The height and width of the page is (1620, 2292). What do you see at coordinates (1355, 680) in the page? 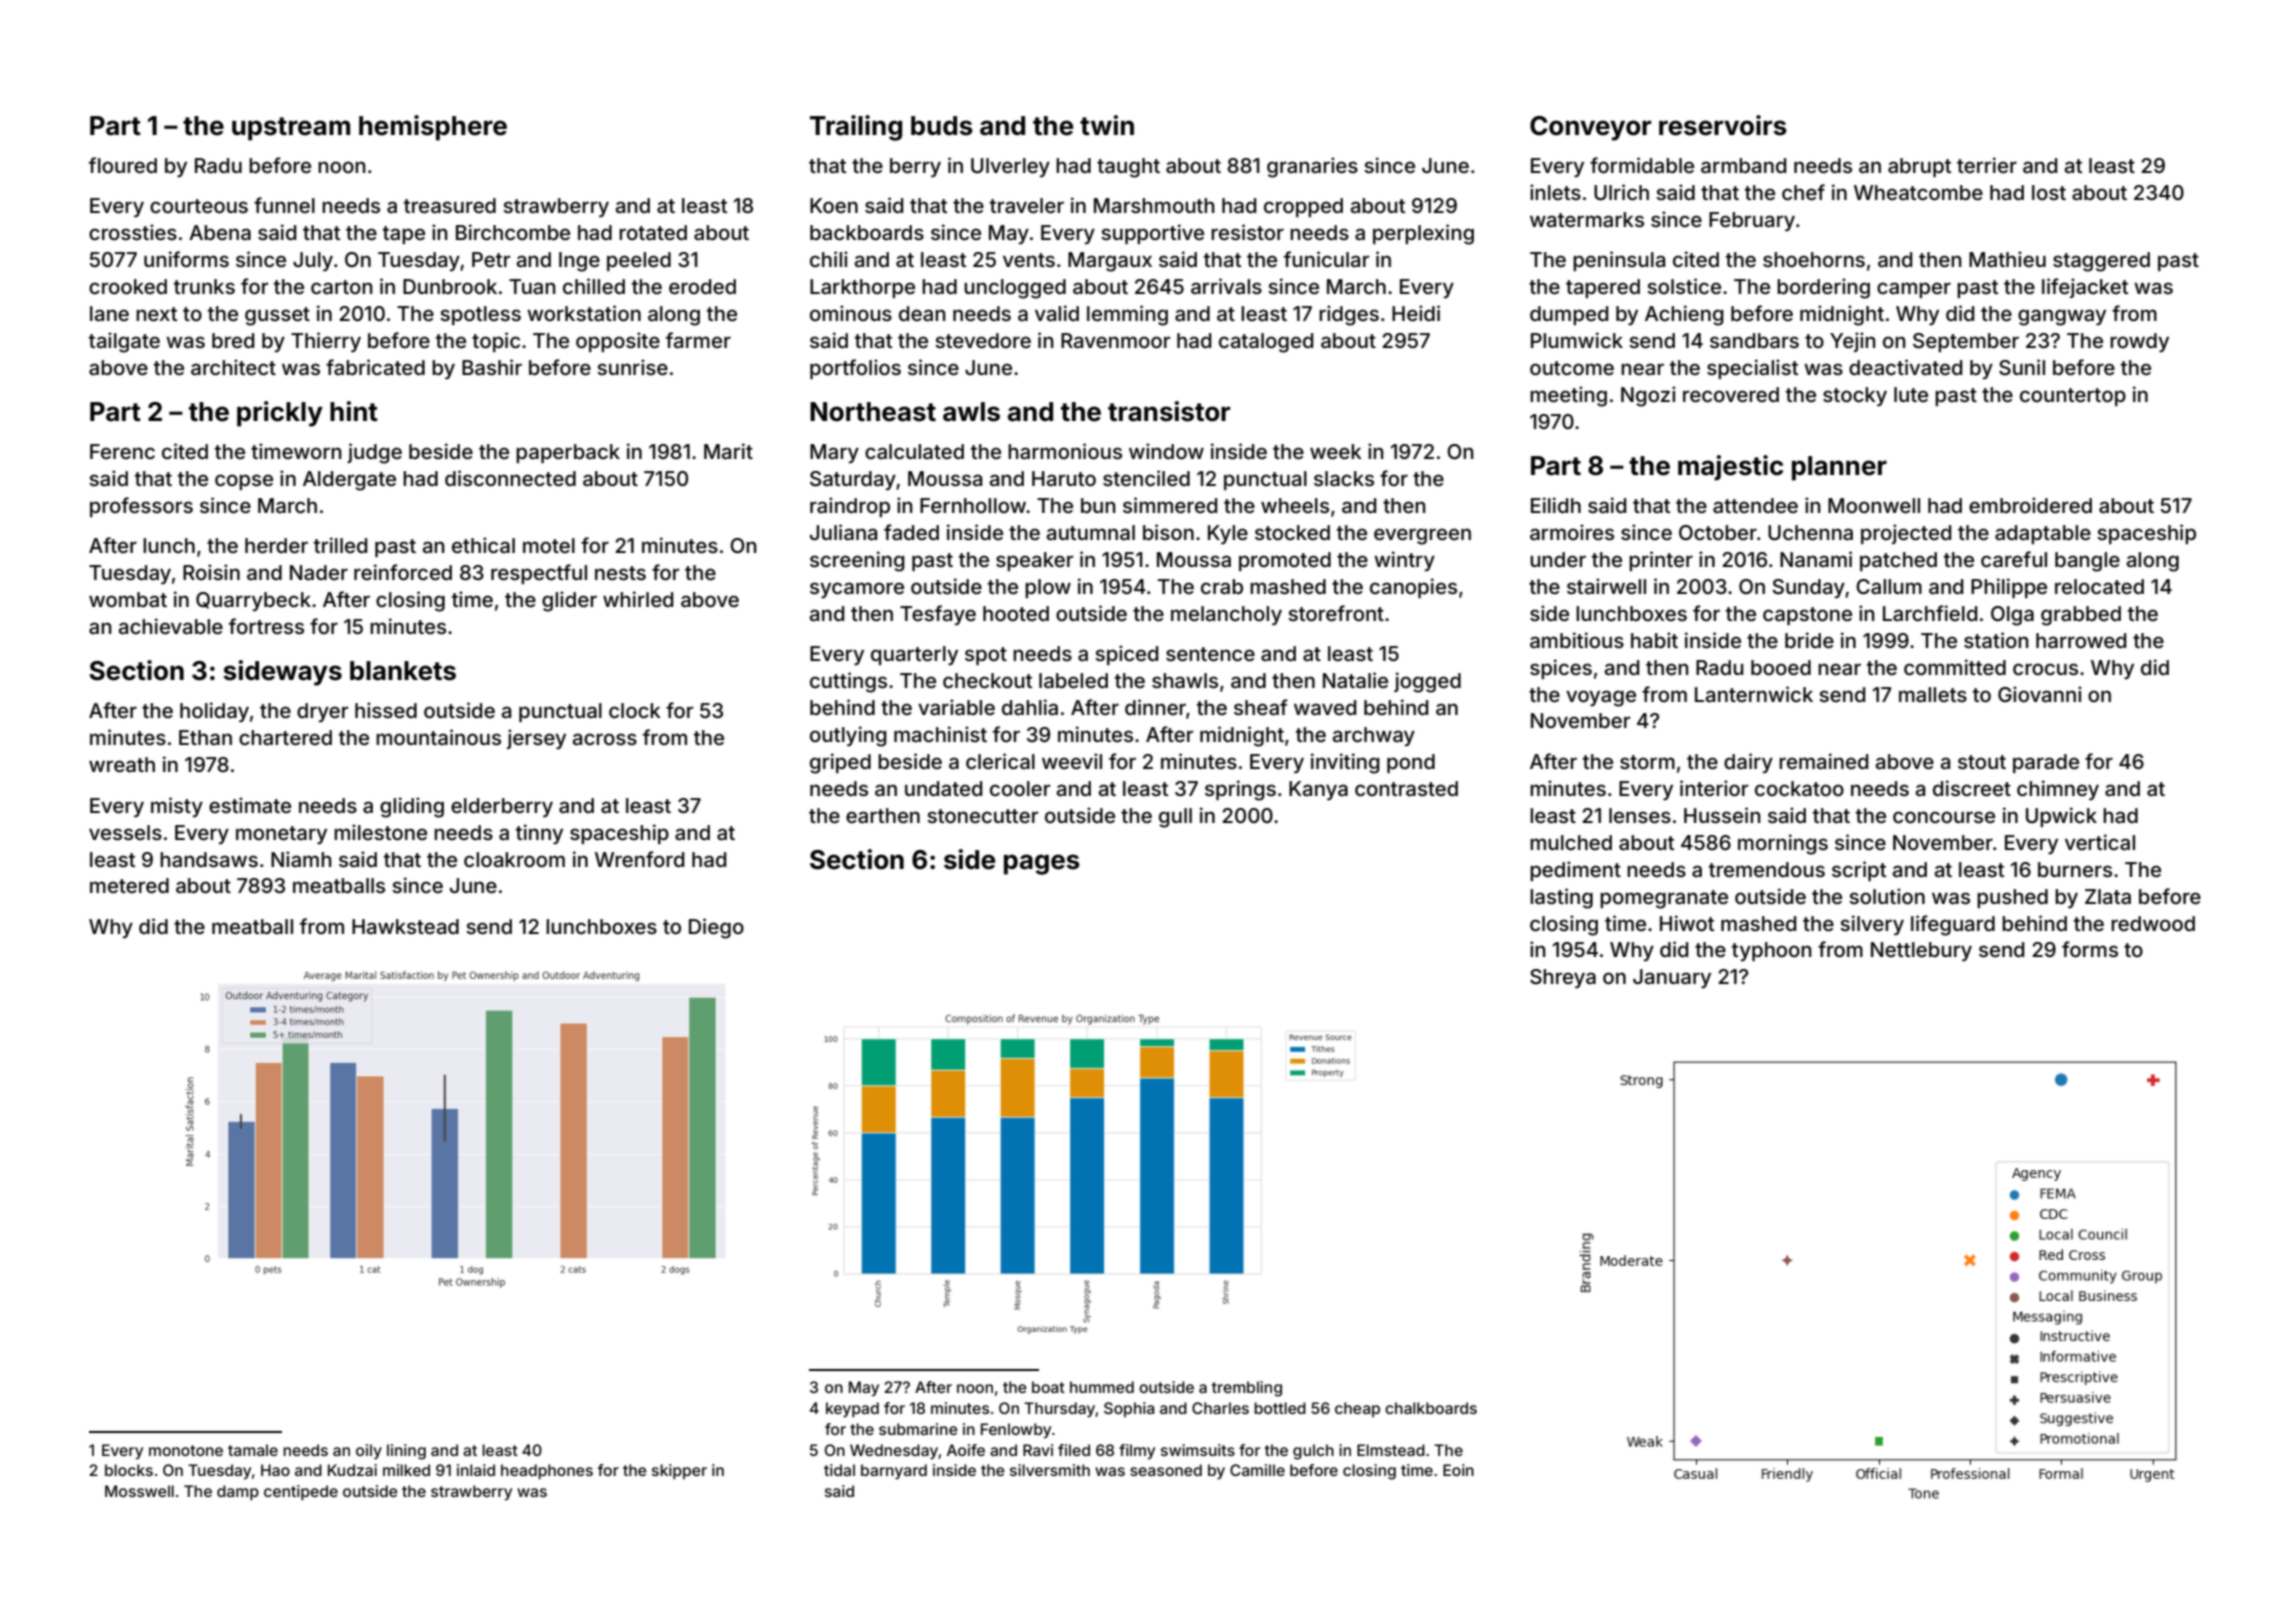
I see `Natalie` at bounding box center [1355, 680].
